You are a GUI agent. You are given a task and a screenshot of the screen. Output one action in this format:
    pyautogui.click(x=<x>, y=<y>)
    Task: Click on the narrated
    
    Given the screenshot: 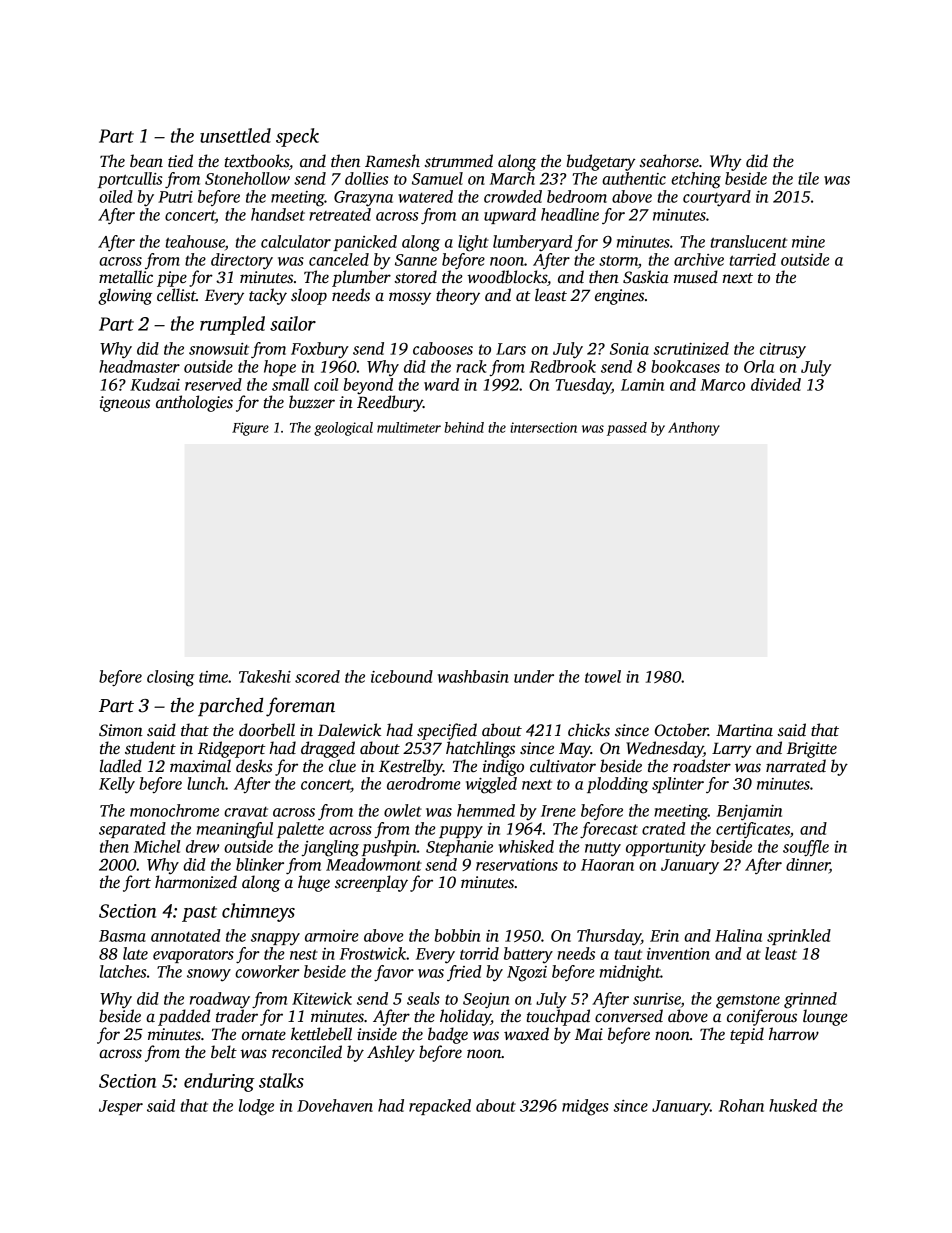 What is the action you would take?
    pyautogui.click(x=796, y=766)
